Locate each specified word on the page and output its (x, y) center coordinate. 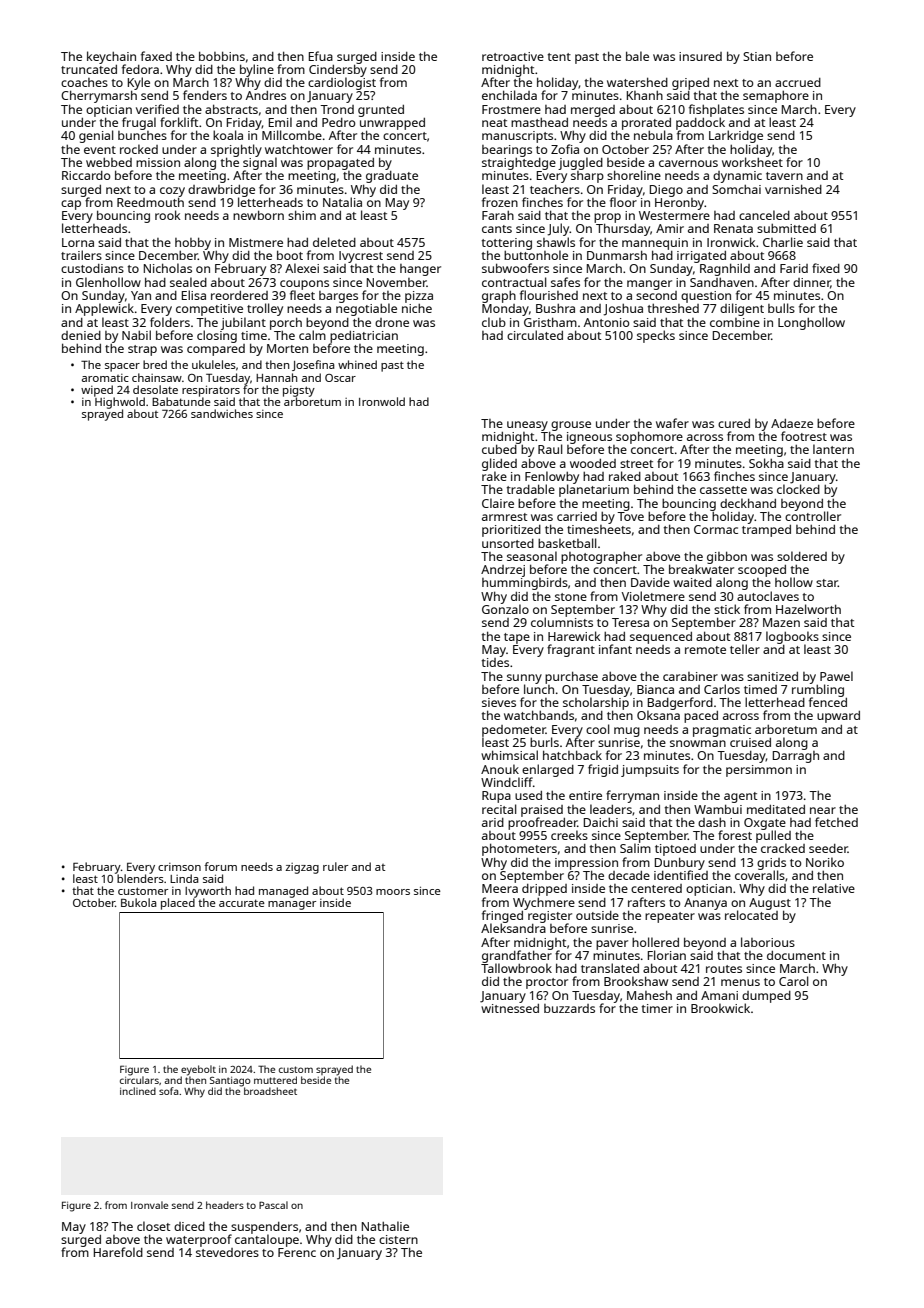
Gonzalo (505, 609)
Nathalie (385, 1226)
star (827, 583)
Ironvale (149, 1205)
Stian (757, 56)
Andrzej (503, 571)
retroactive (513, 56)
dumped (766, 997)
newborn (258, 215)
